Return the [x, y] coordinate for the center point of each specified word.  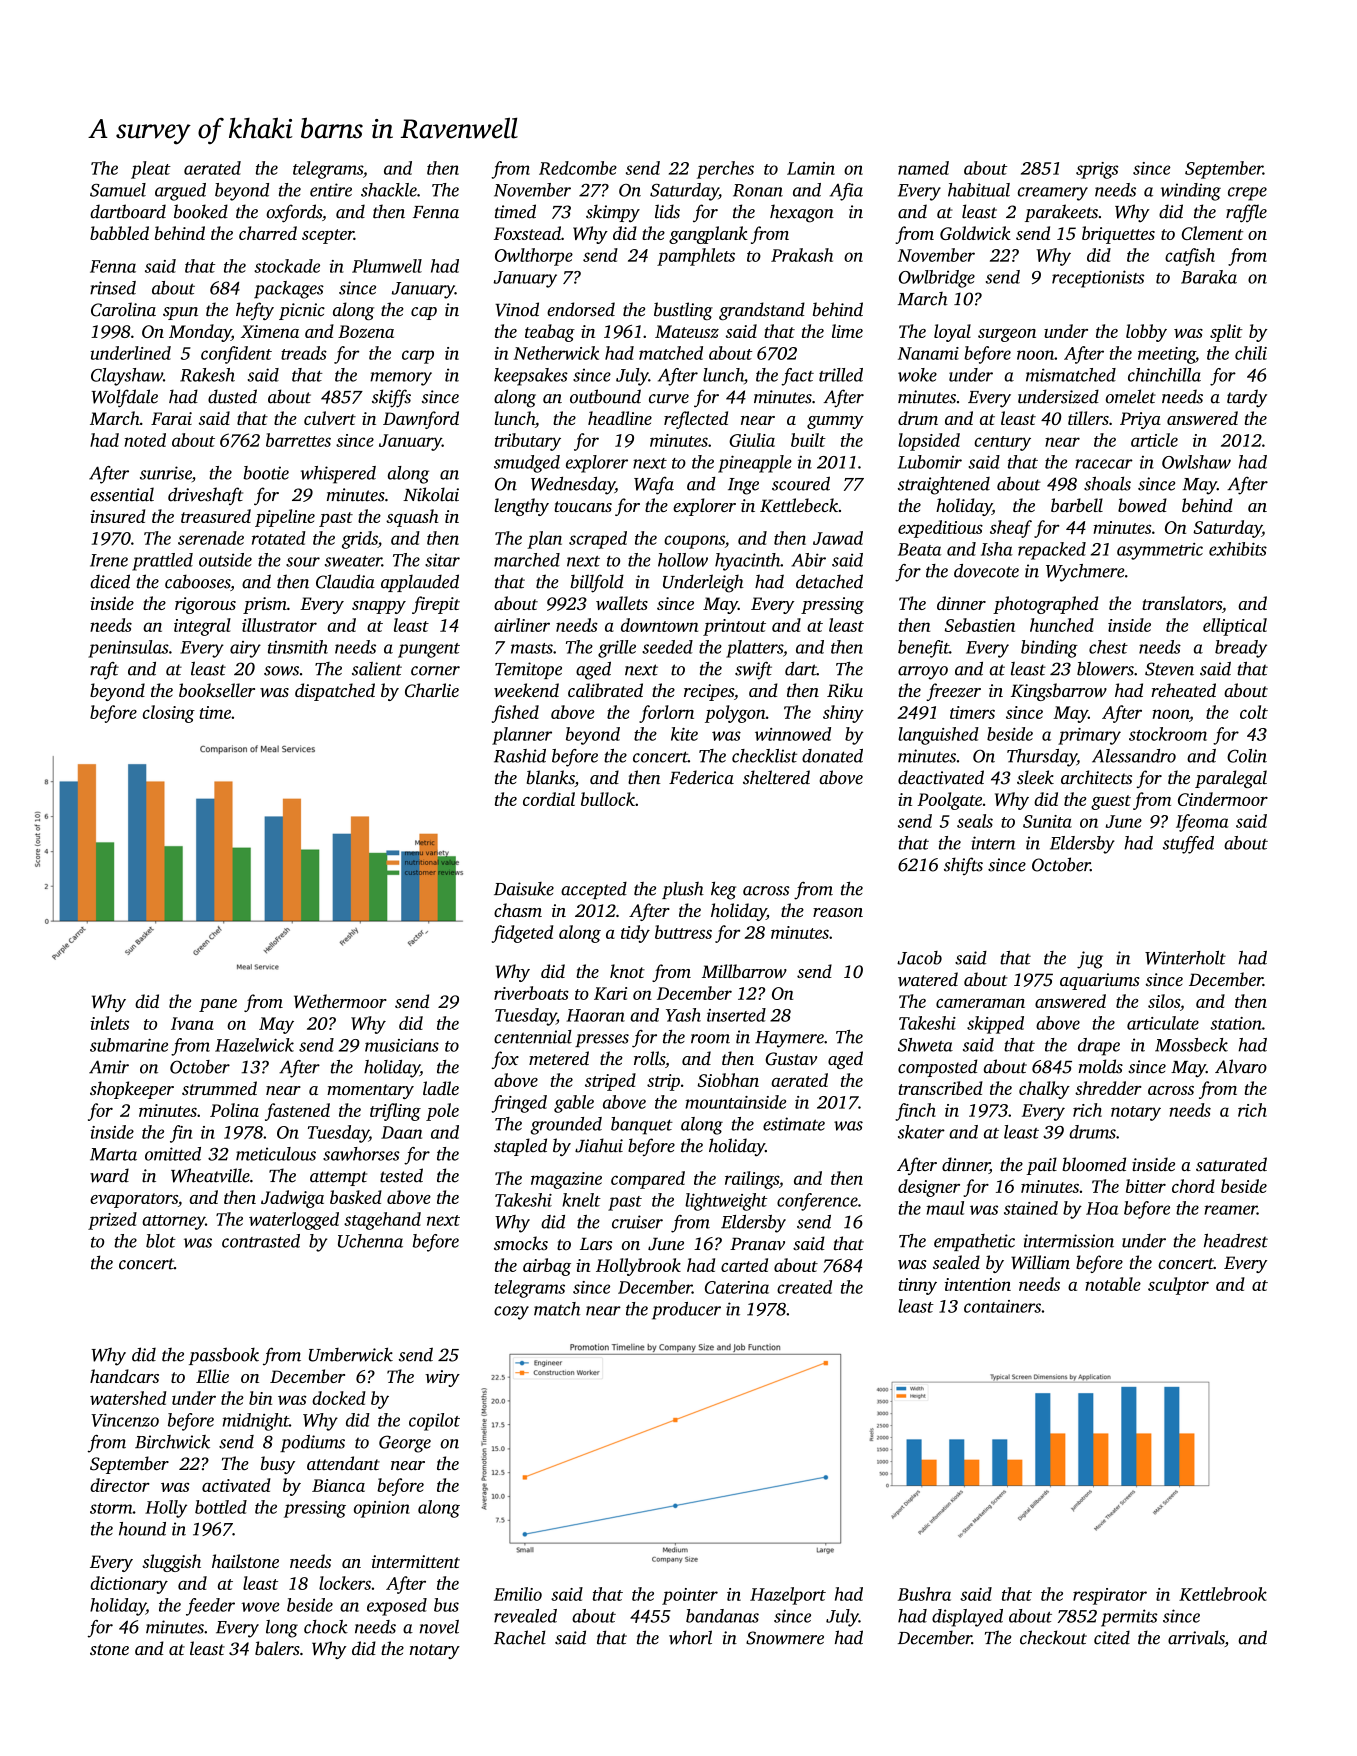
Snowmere [785, 1638]
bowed [1142, 505]
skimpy [613, 213]
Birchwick [172, 1442]
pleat [151, 170]
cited [1112, 1637]
